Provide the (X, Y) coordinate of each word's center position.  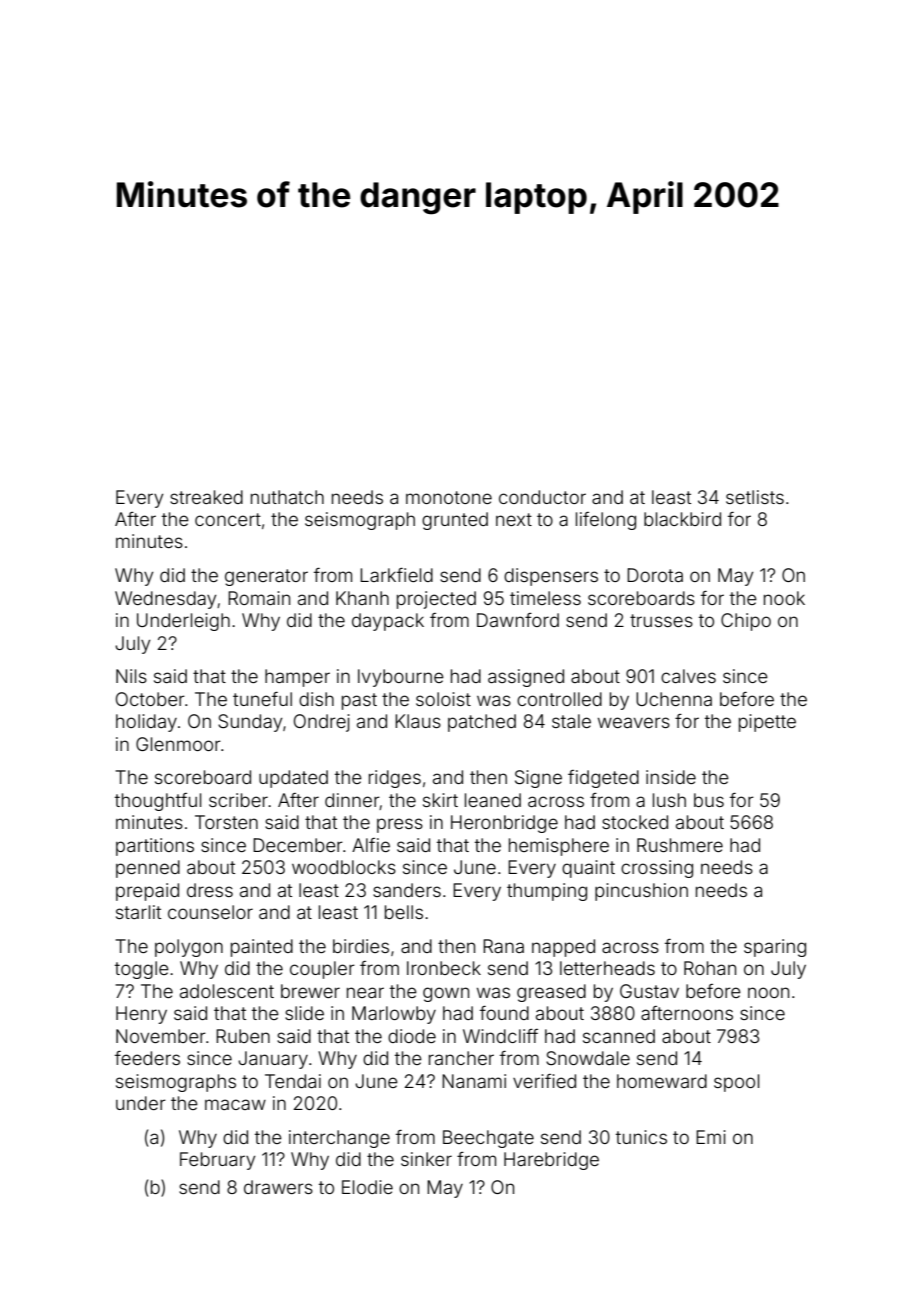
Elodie (367, 1187)
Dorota (655, 575)
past (359, 701)
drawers (278, 1187)
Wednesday (166, 600)
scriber (238, 800)
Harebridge (551, 1161)
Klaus (418, 721)
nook (784, 598)
